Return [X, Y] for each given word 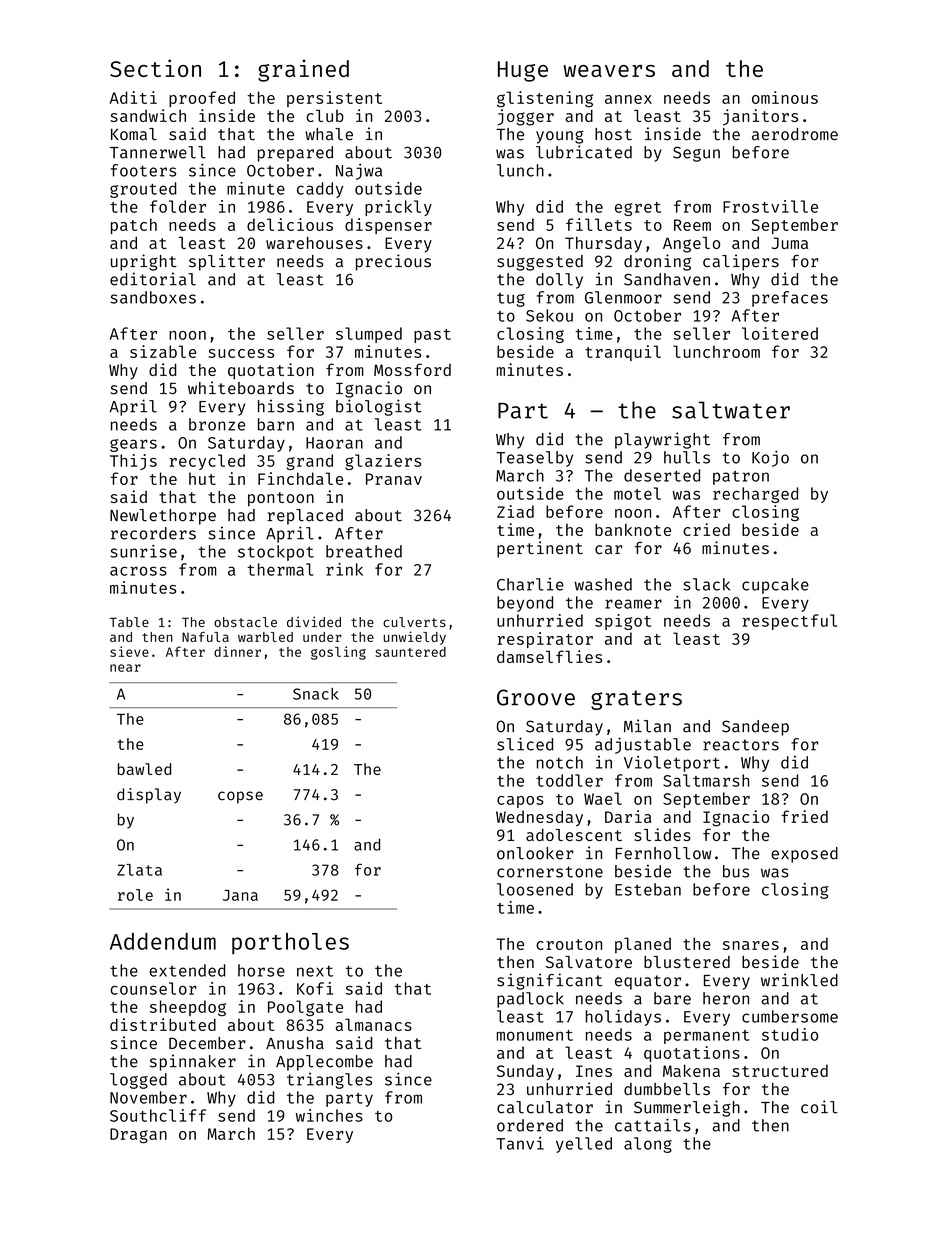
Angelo [691, 245]
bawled [144, 769]
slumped [369, 335]
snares [751, 945]
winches [329, 1115]
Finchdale [300, 478]
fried [804, 816]
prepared [295, 154]
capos [520, 802]
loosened [535, 889]
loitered [780, 333]
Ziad [515, 511]
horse [261, 970]
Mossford [412, 369]
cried [706, 529]
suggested [540, 263]
